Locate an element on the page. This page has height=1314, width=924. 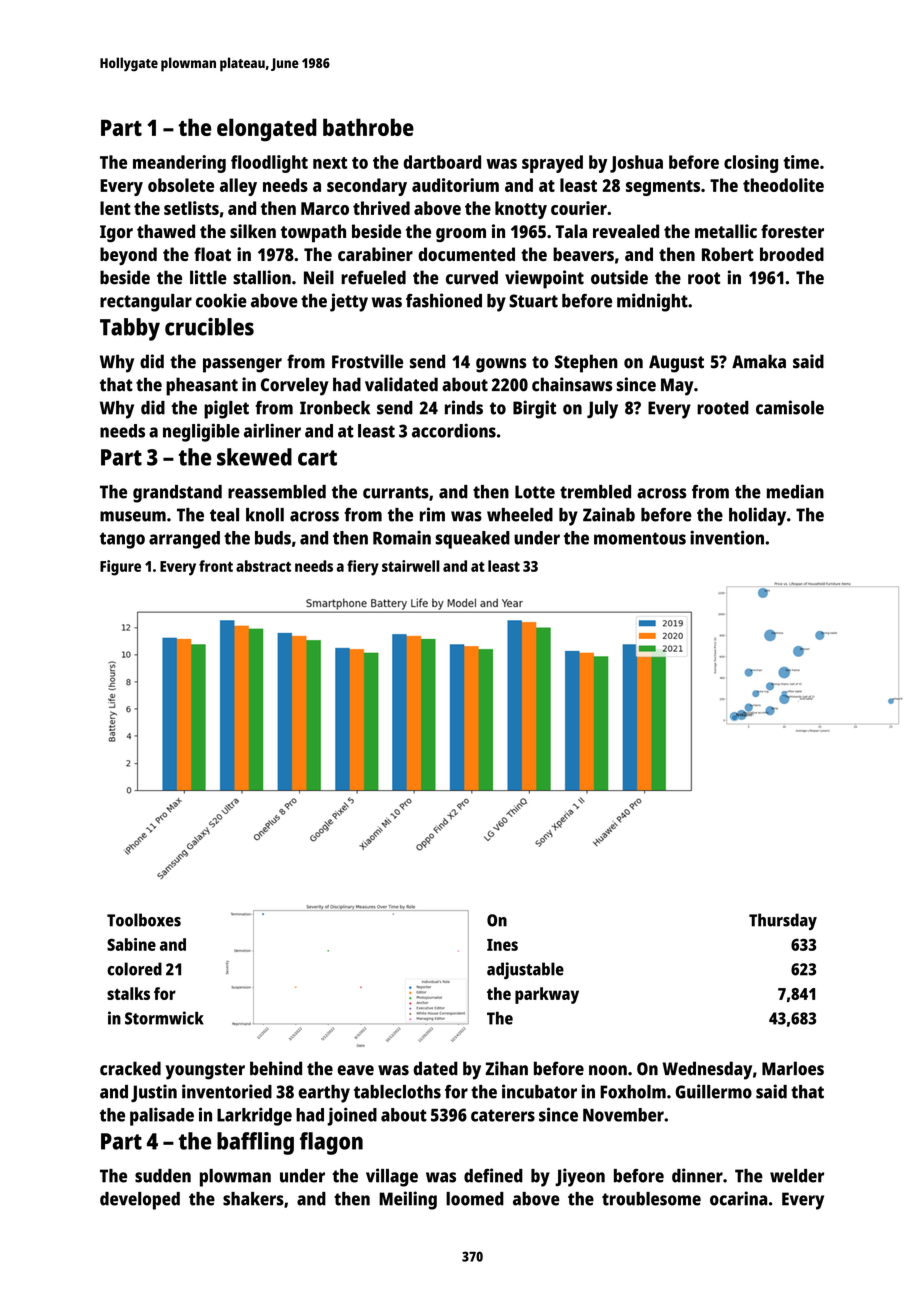
brooded is located at coordinates (792, 254).
